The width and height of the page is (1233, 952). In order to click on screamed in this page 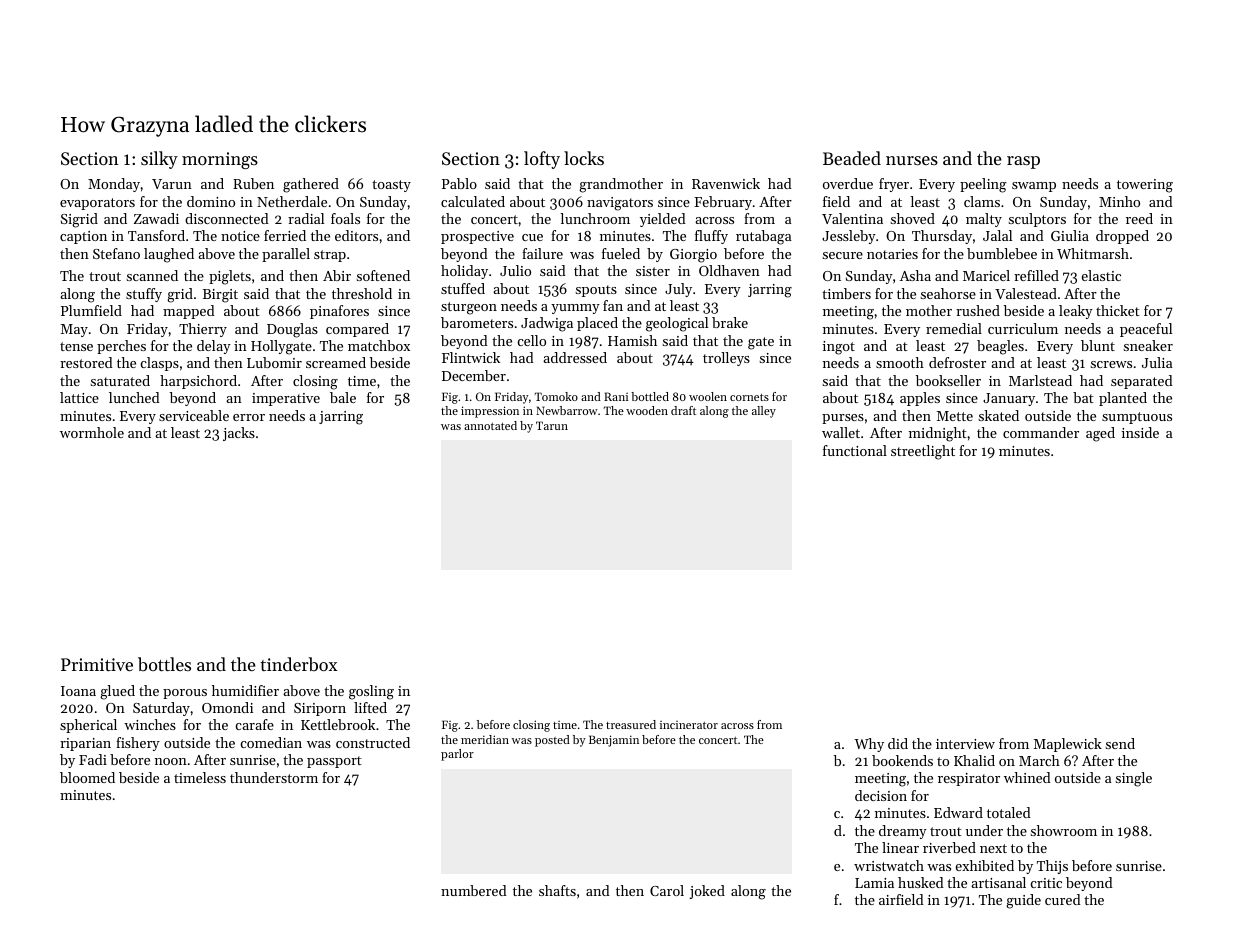, I will do `click(336, 362)`.
